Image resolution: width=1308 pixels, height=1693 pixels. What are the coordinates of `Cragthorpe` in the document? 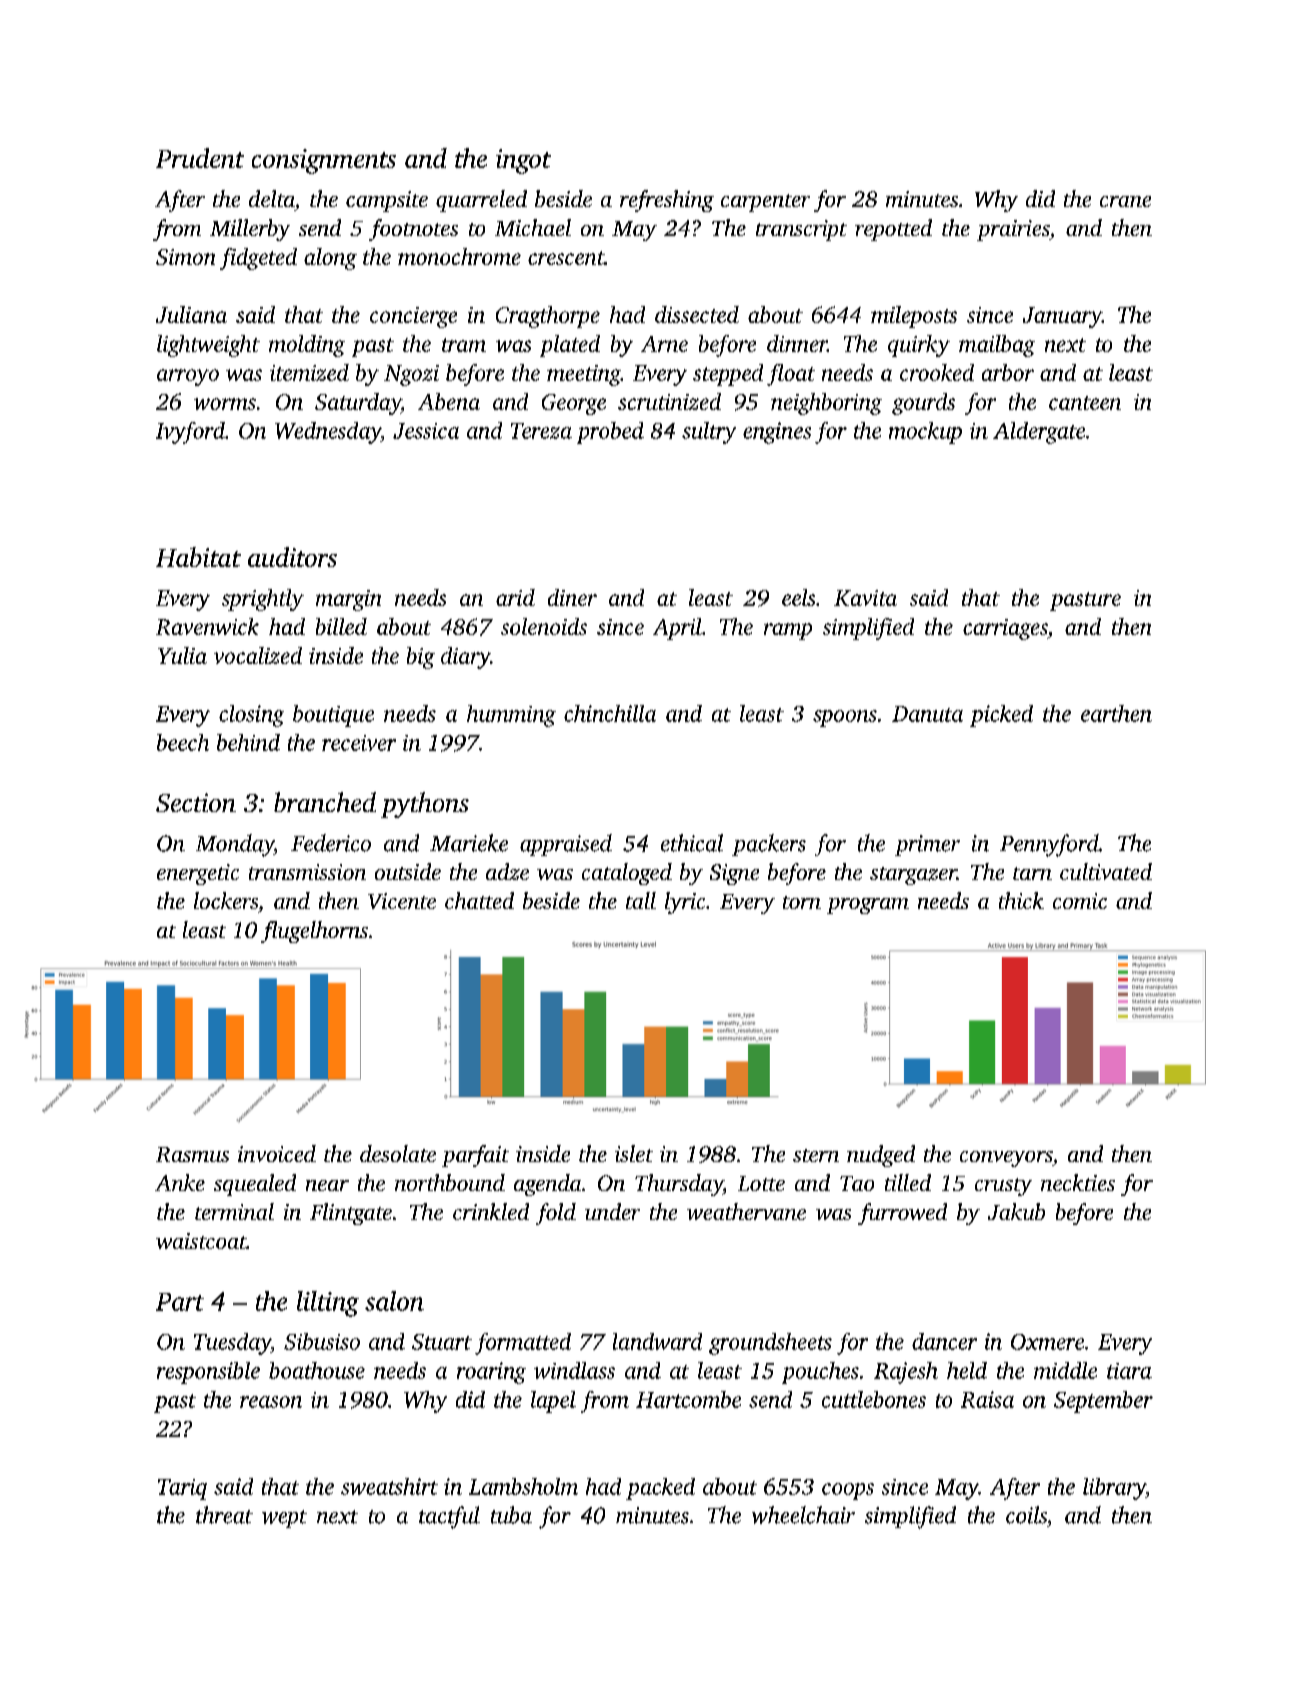 It's located at (548, 317).
